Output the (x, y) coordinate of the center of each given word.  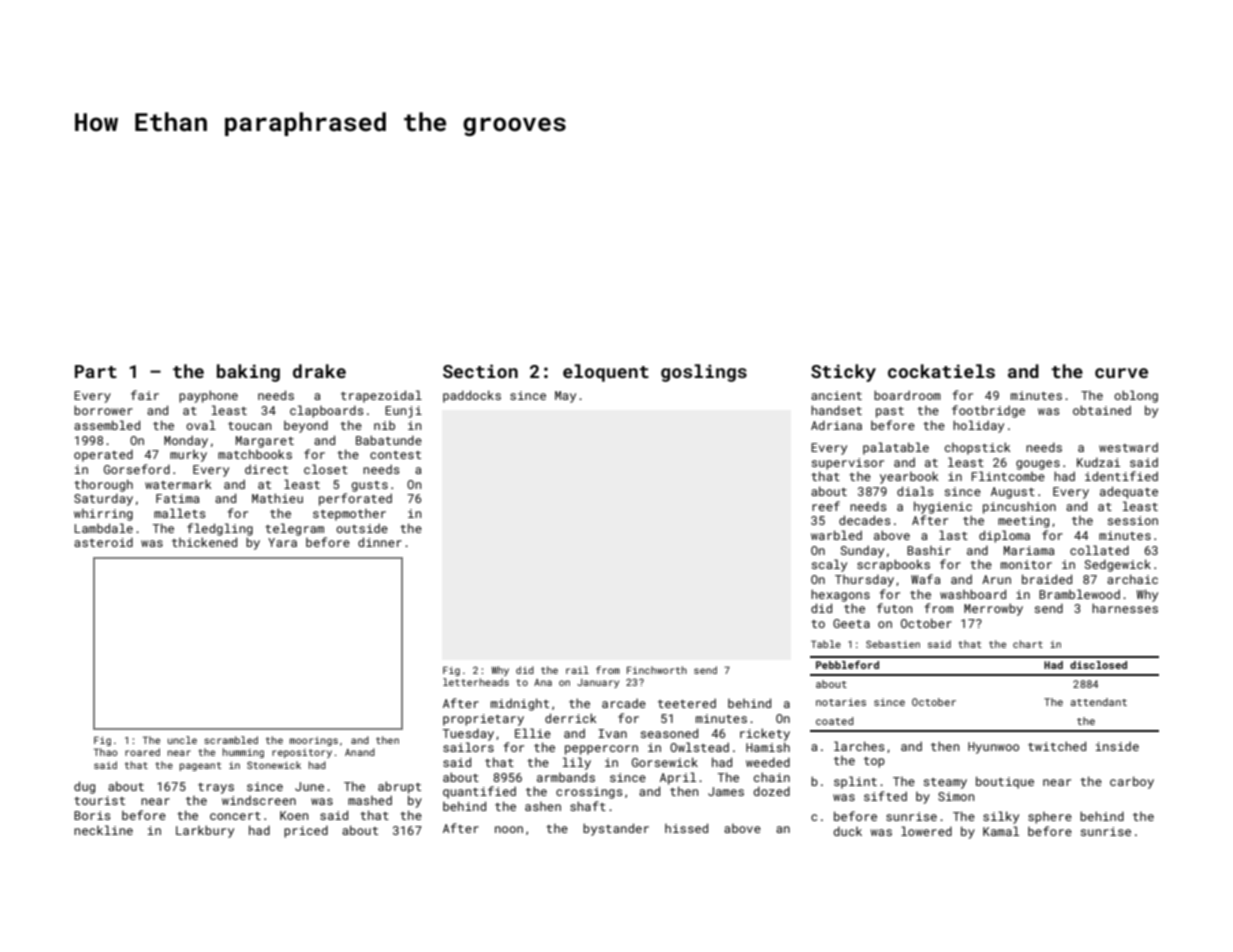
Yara (282, 542)
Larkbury (205, 831)
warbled (836, 535)
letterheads (476, 682)
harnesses (1125, 608)
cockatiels (941, 371)
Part (96, 371)
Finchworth (657, 670)
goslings (704, 373)
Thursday (864, 580)
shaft (588, 806)
